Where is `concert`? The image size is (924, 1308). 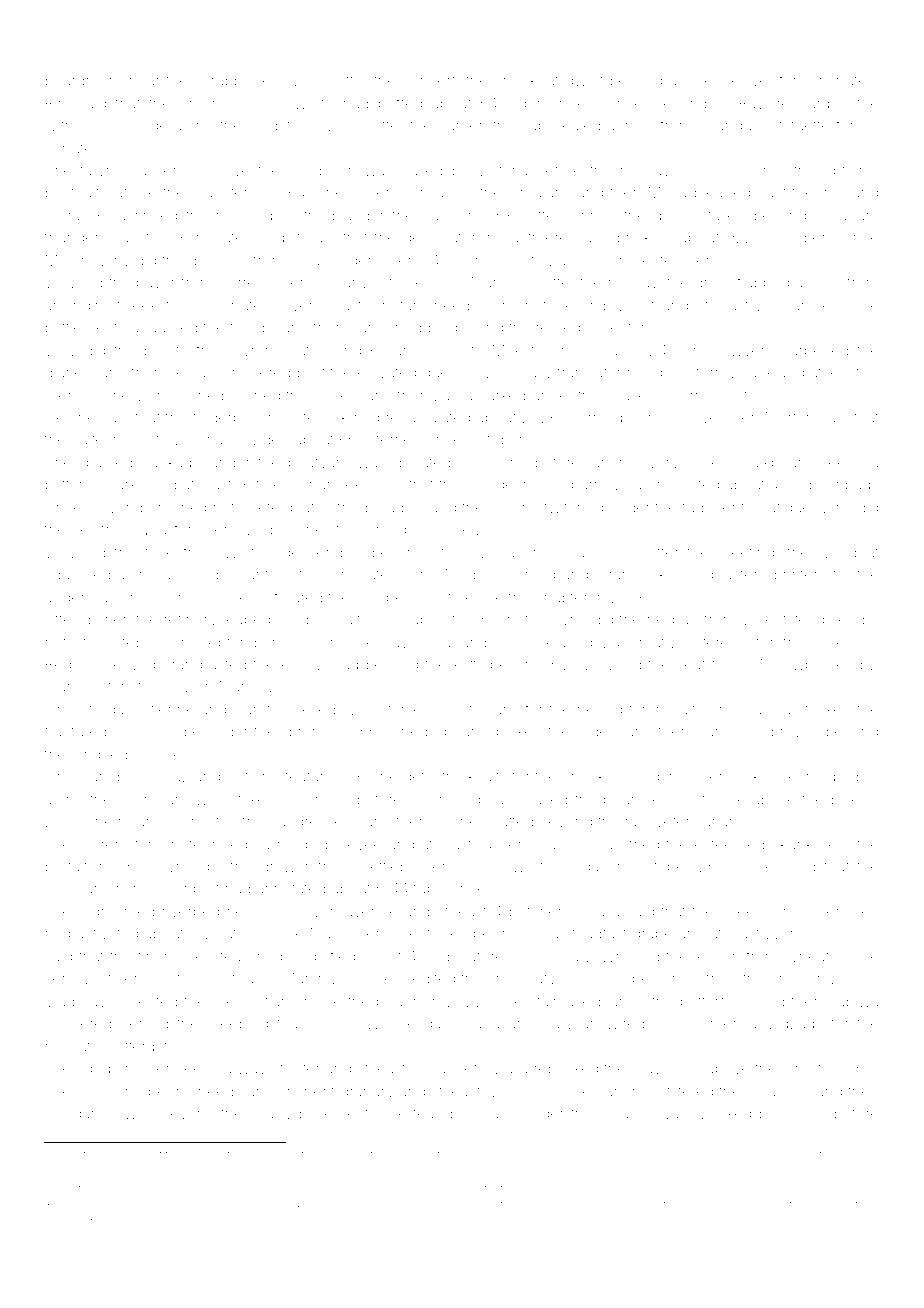
concert is located at coordinates (429, 80).
